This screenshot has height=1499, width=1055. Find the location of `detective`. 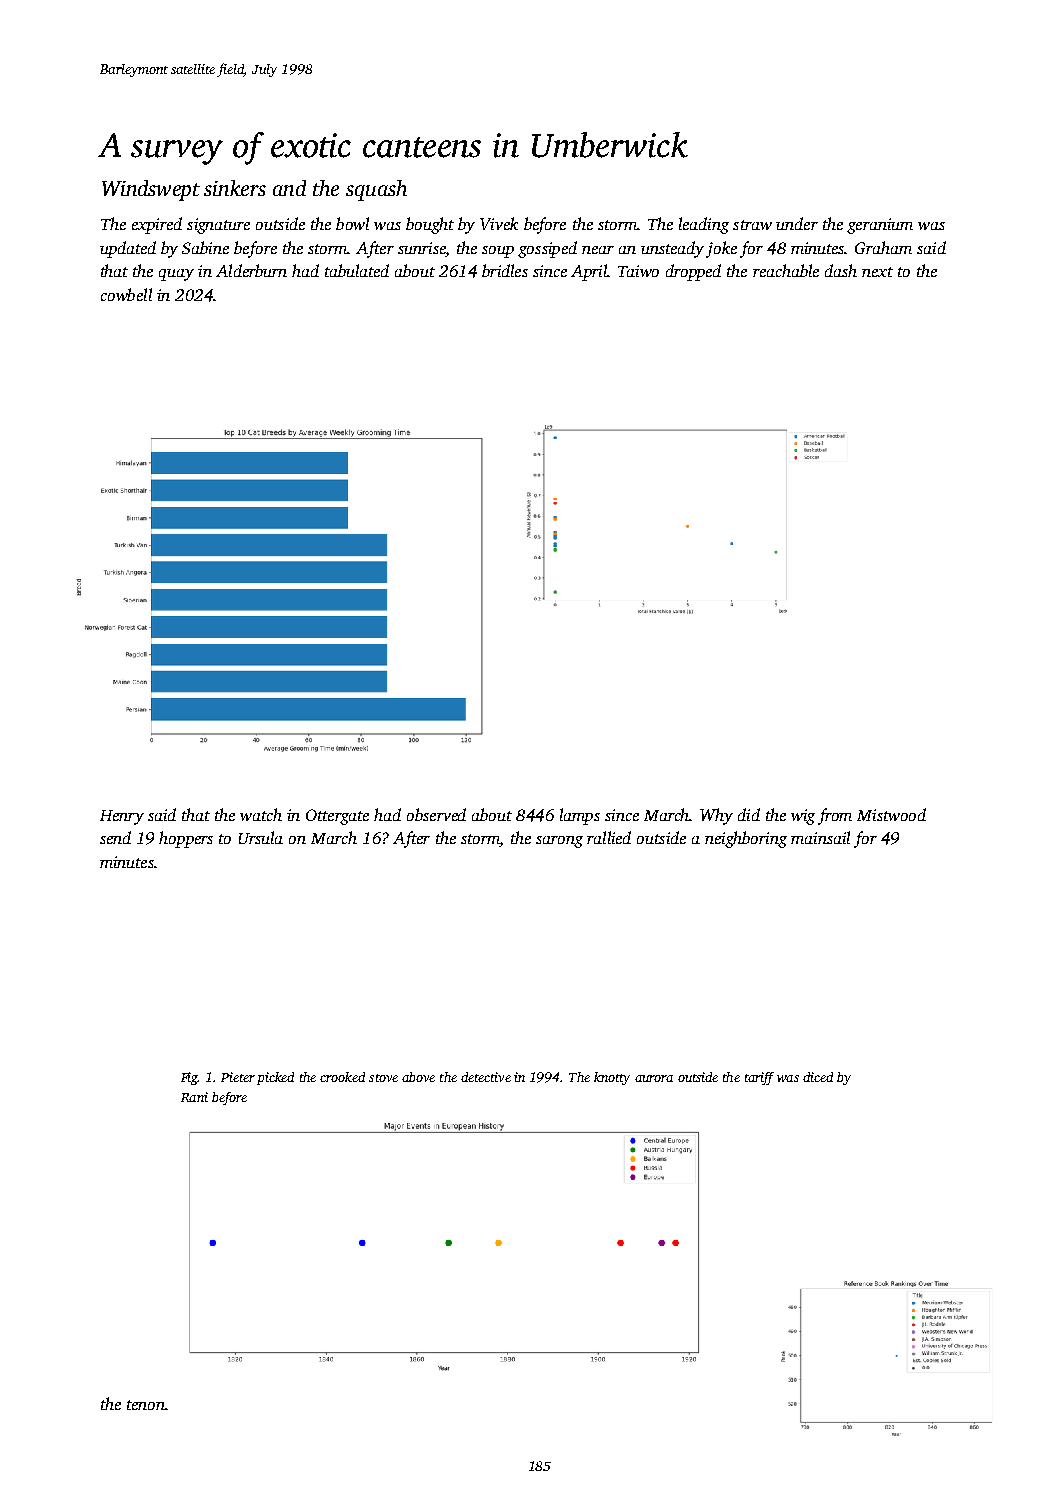

detective is located at coordinates (486, 1077).
